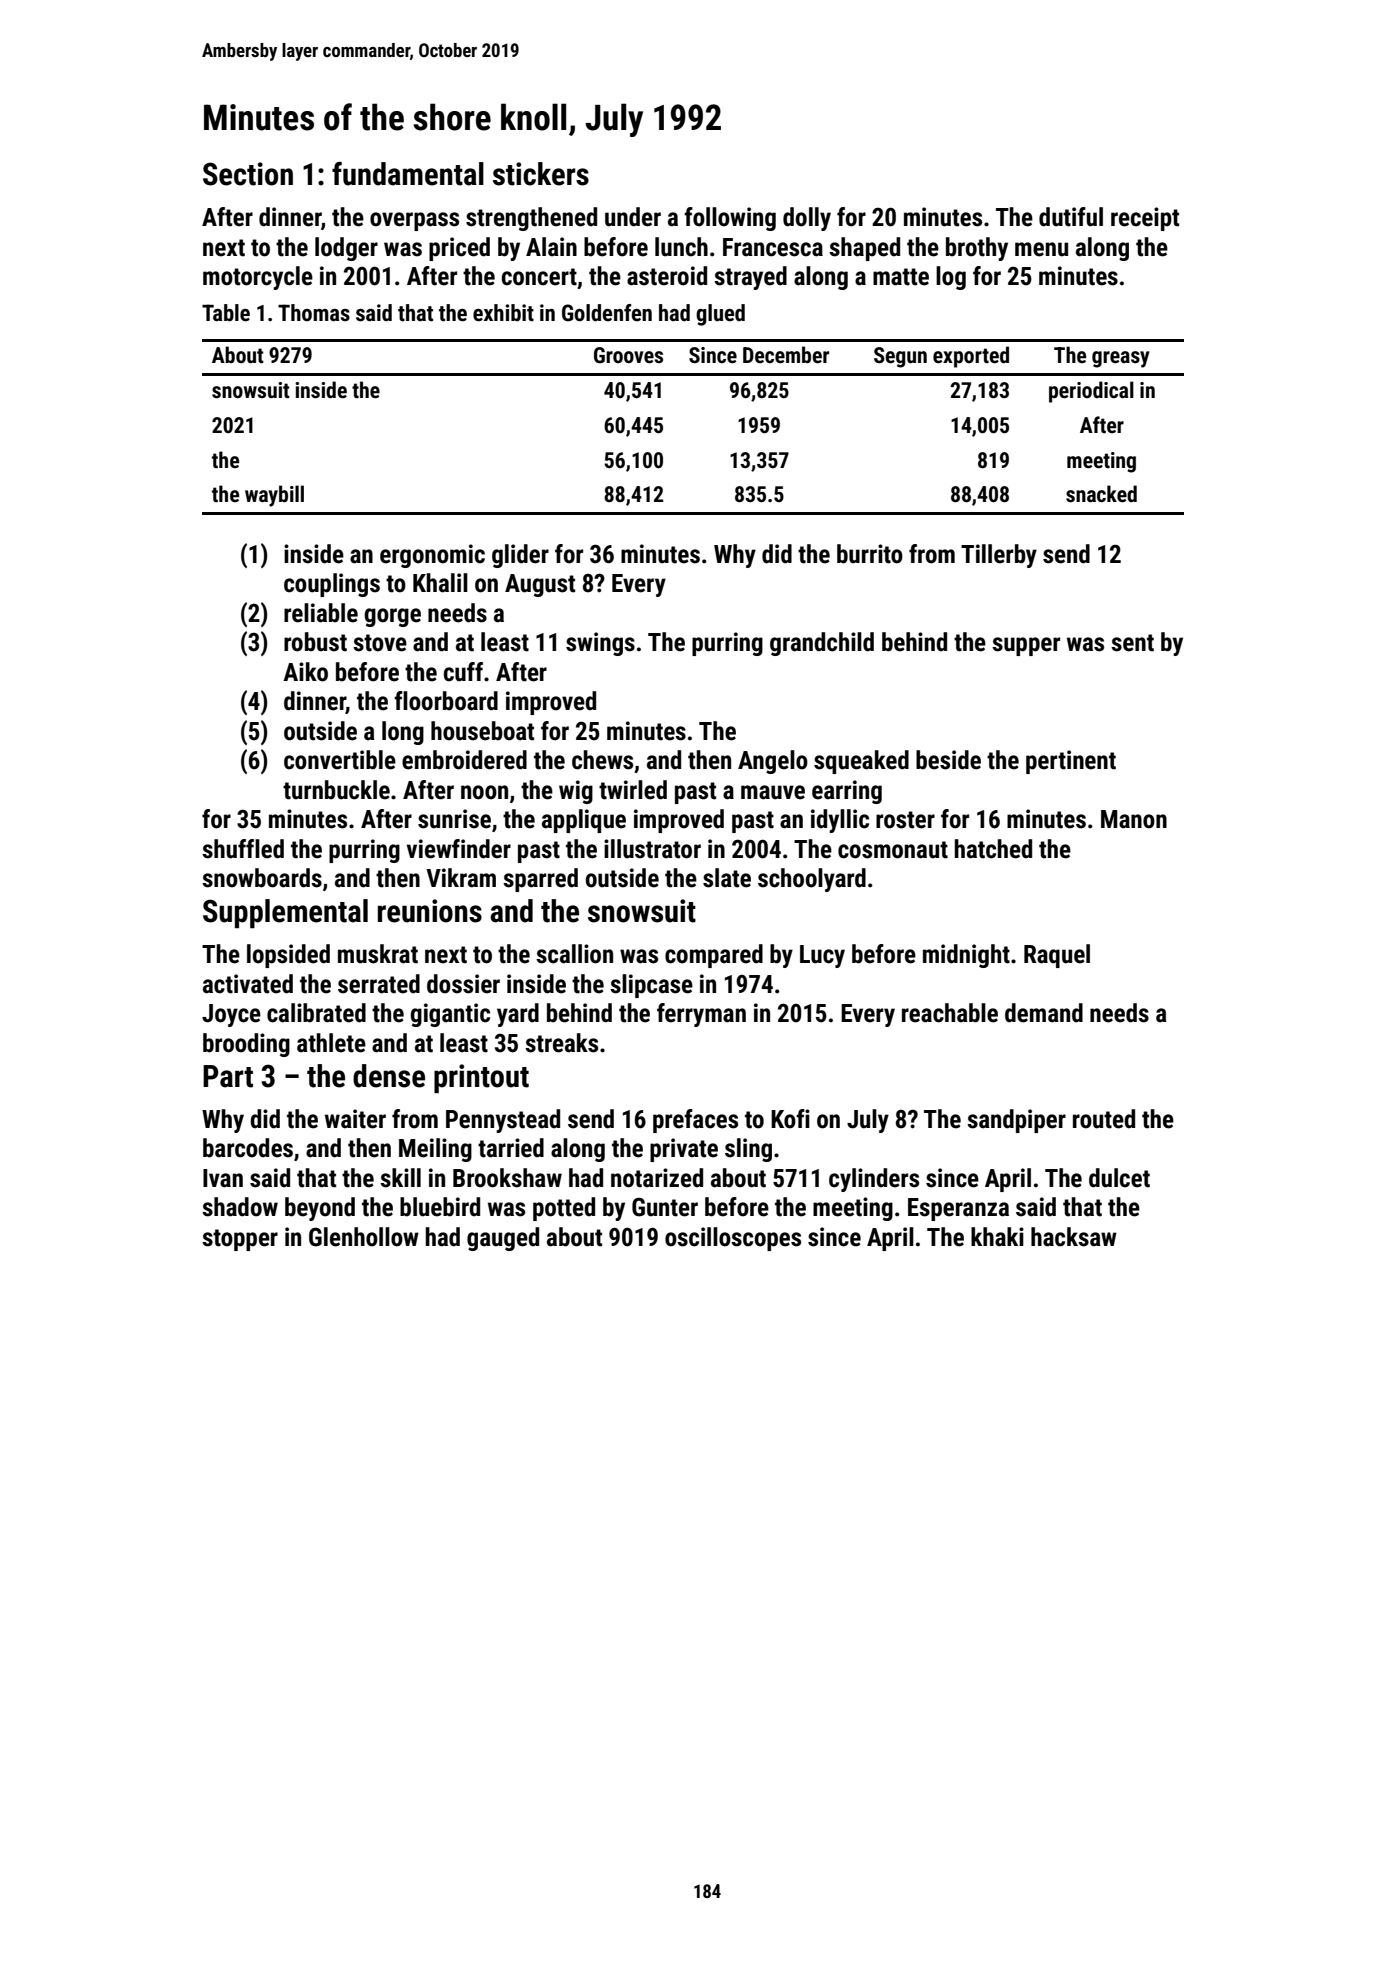 The height and width of the document is (1969, 1386). What do you see at coordinates (321, 613) in the document?
I see `reliable` at bounding box center [321, 613].
